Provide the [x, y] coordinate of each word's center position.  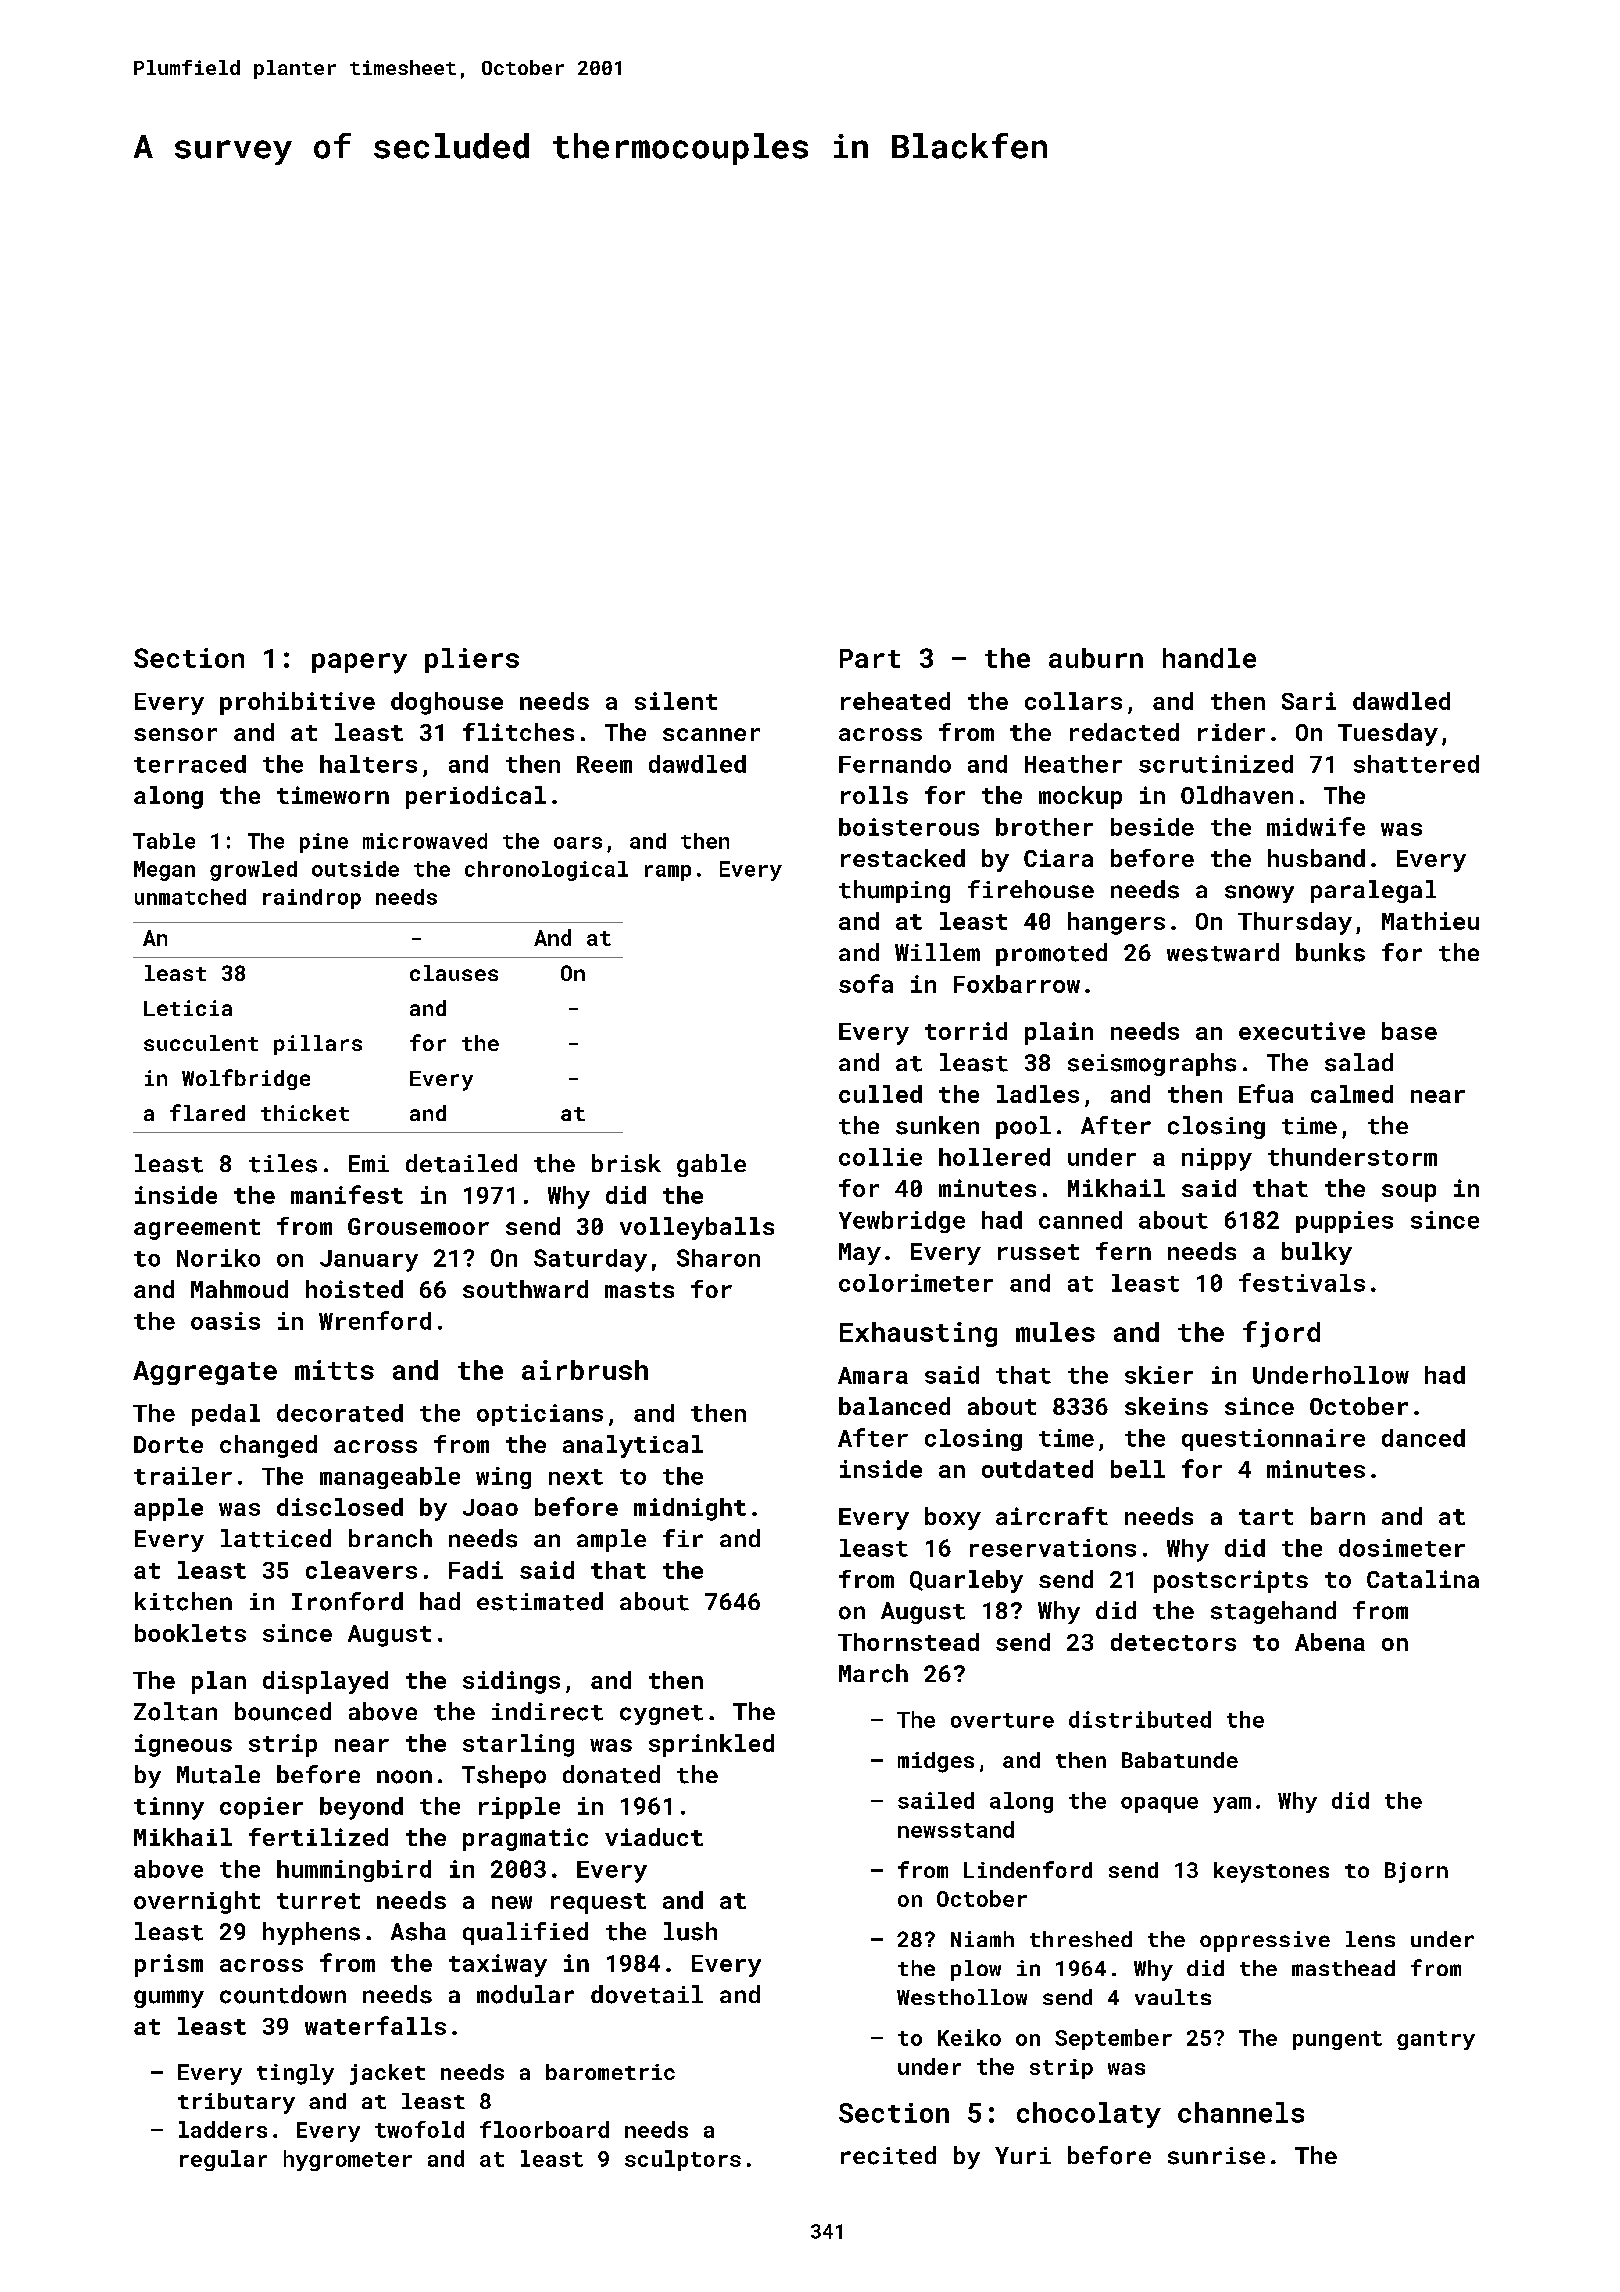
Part [870, 658]
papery [359, 663]
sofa [866, 983]
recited [888, 2155]
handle [1209, 658]
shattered [1416, 764]
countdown [283, 1994]
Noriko [218, 1258]
